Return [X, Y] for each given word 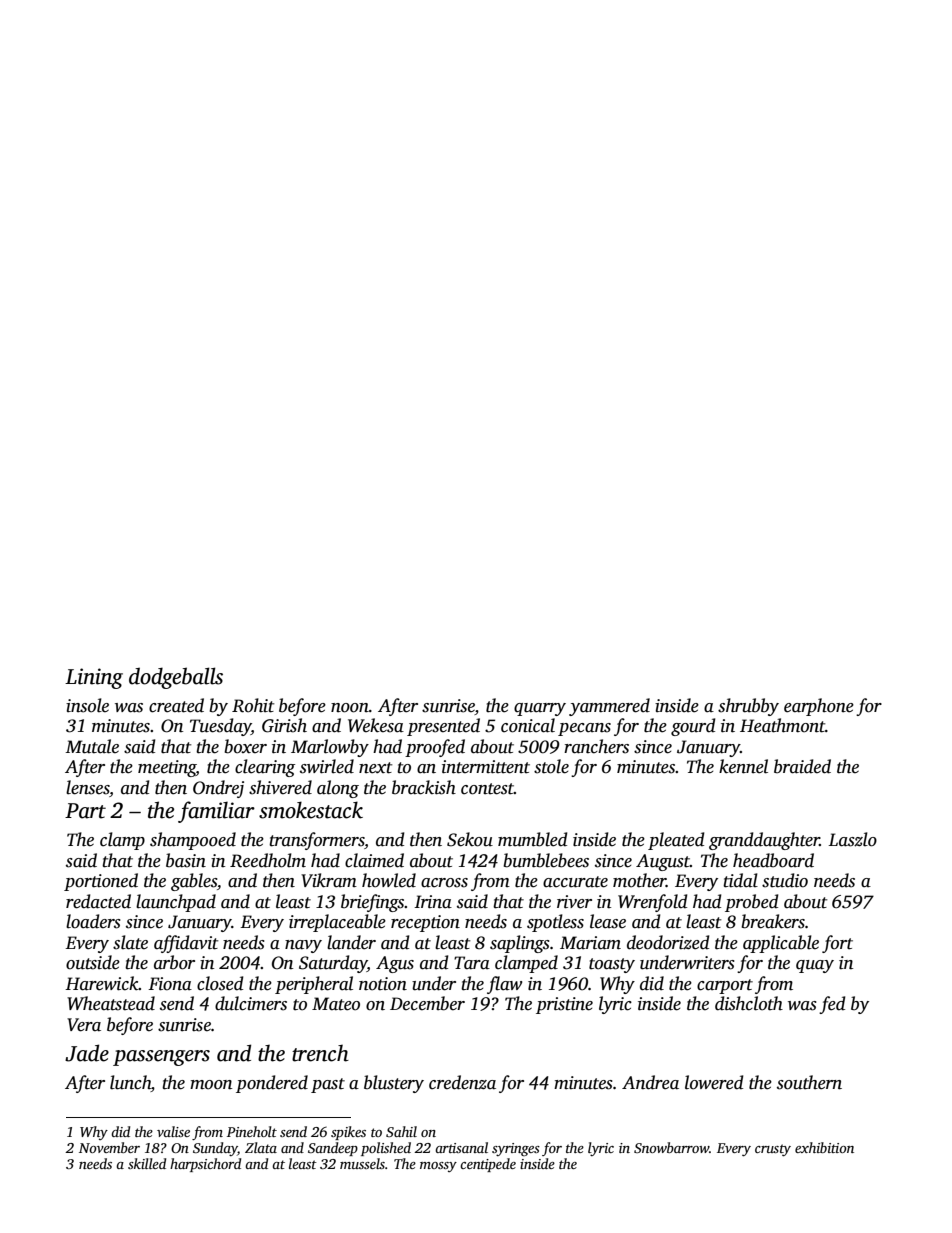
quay [815, 966]
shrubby [748, 707]
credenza [462, 1082]
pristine [564, 1005]
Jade [87, 1053]
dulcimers [251, 1003]
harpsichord [205, 1165]
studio [785, 880]
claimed [374, 860]
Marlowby [330, 748]
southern [809, 1082]
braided [802, 766]
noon [350, 708]
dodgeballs [176, 678]
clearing [265, 768]
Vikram [329, 880]
